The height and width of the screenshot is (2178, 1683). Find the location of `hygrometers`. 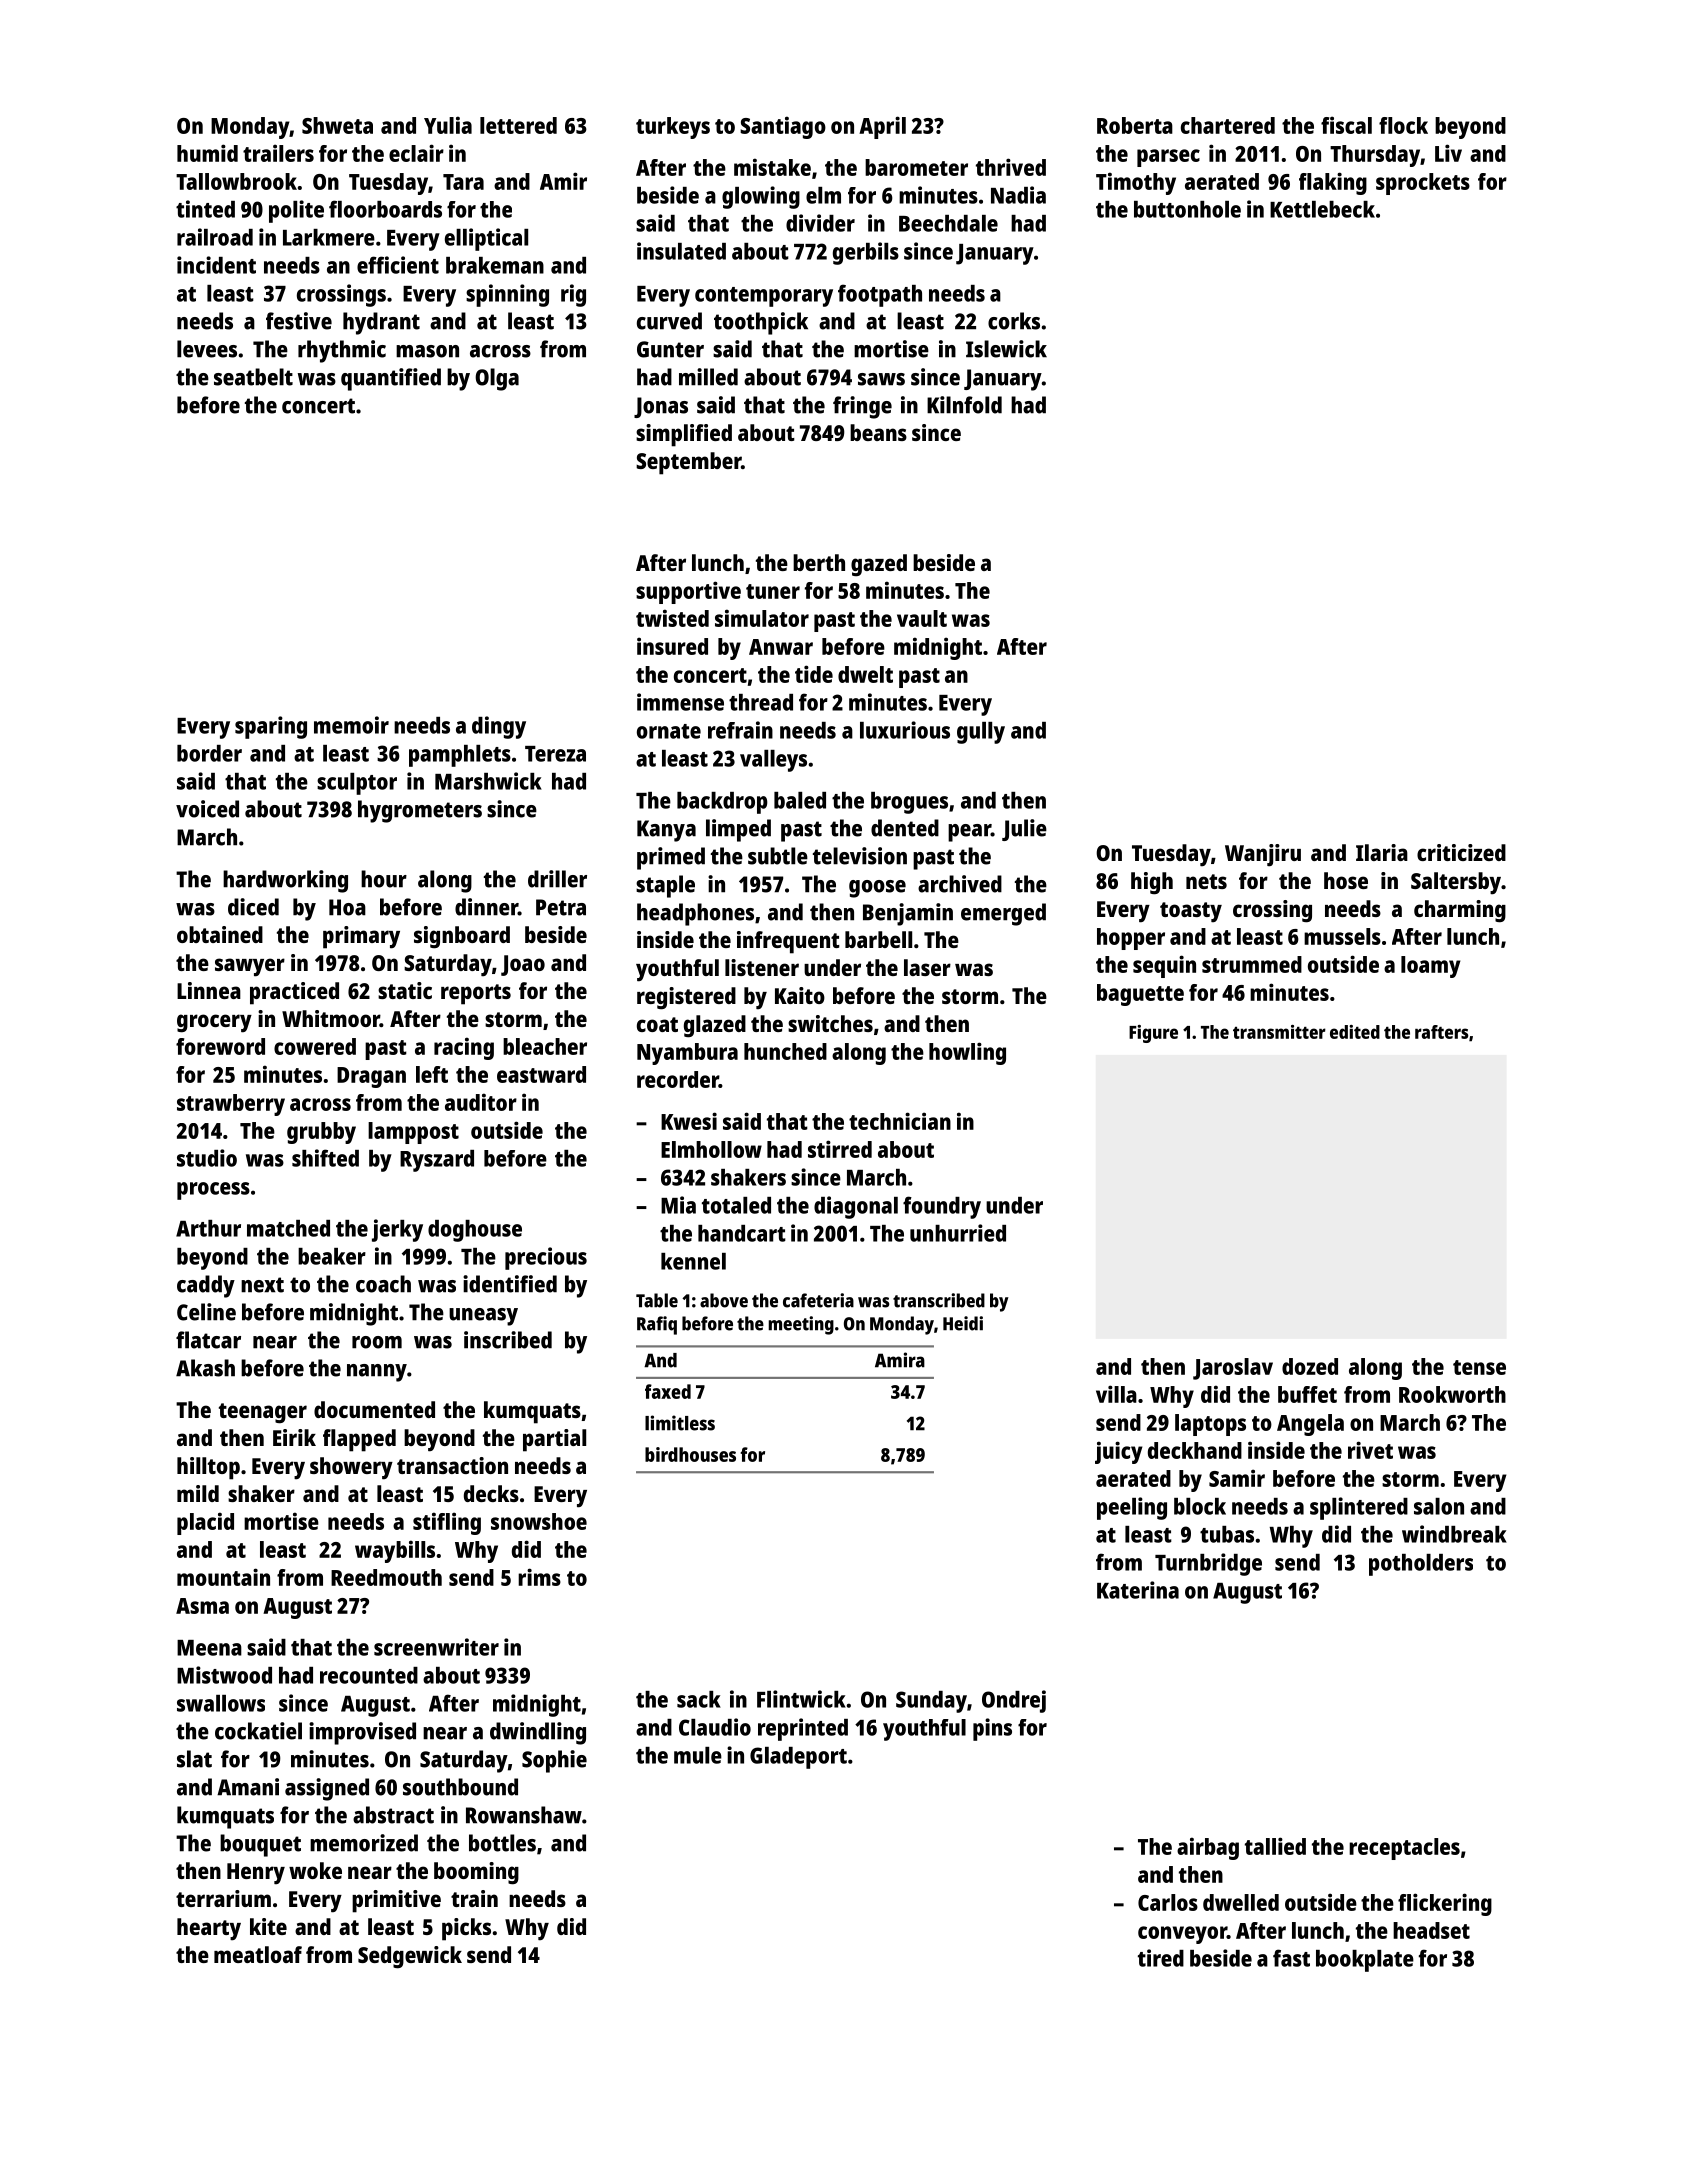

hygrometers is located at coordinates (420, 811).
